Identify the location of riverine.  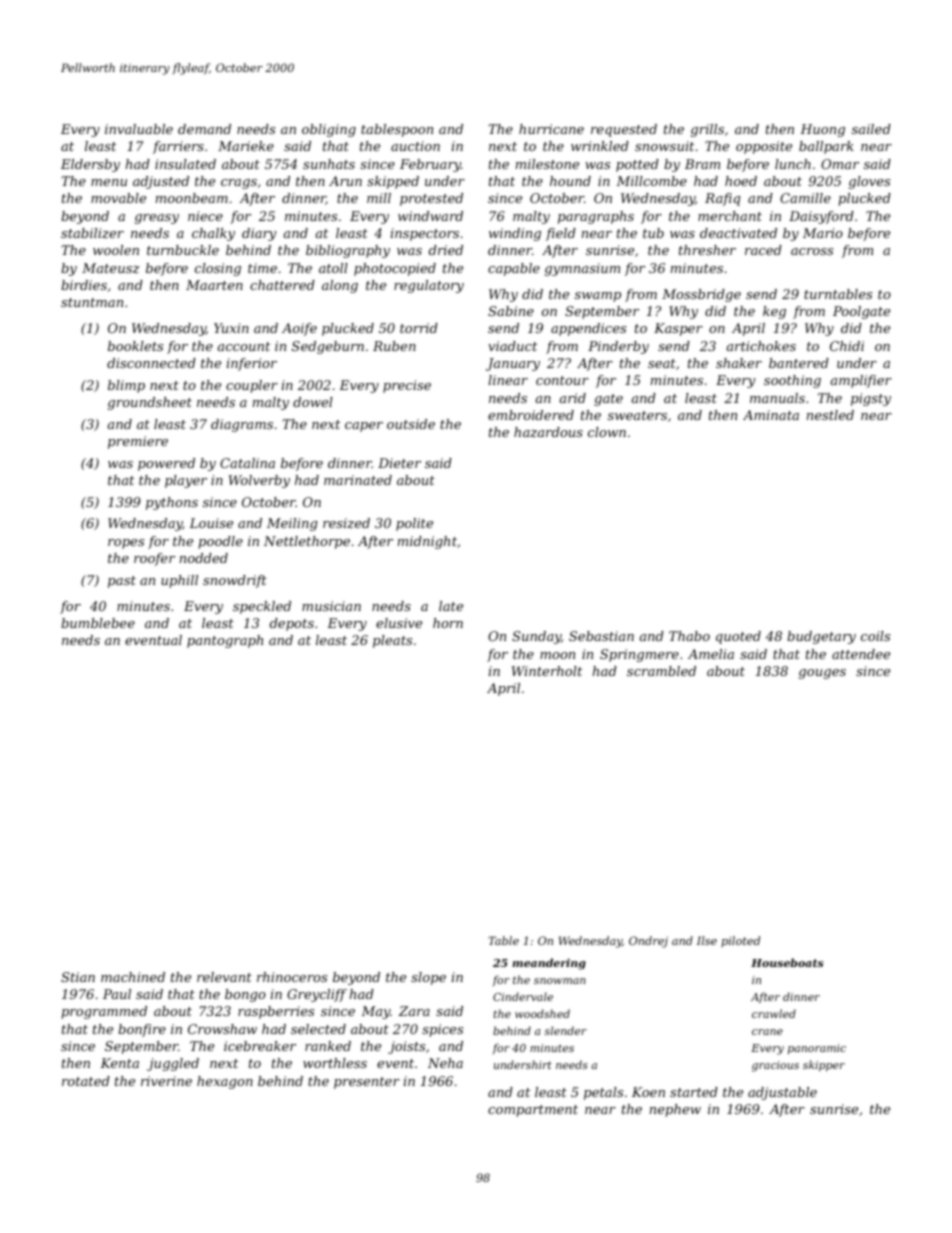
(166, 1081).
